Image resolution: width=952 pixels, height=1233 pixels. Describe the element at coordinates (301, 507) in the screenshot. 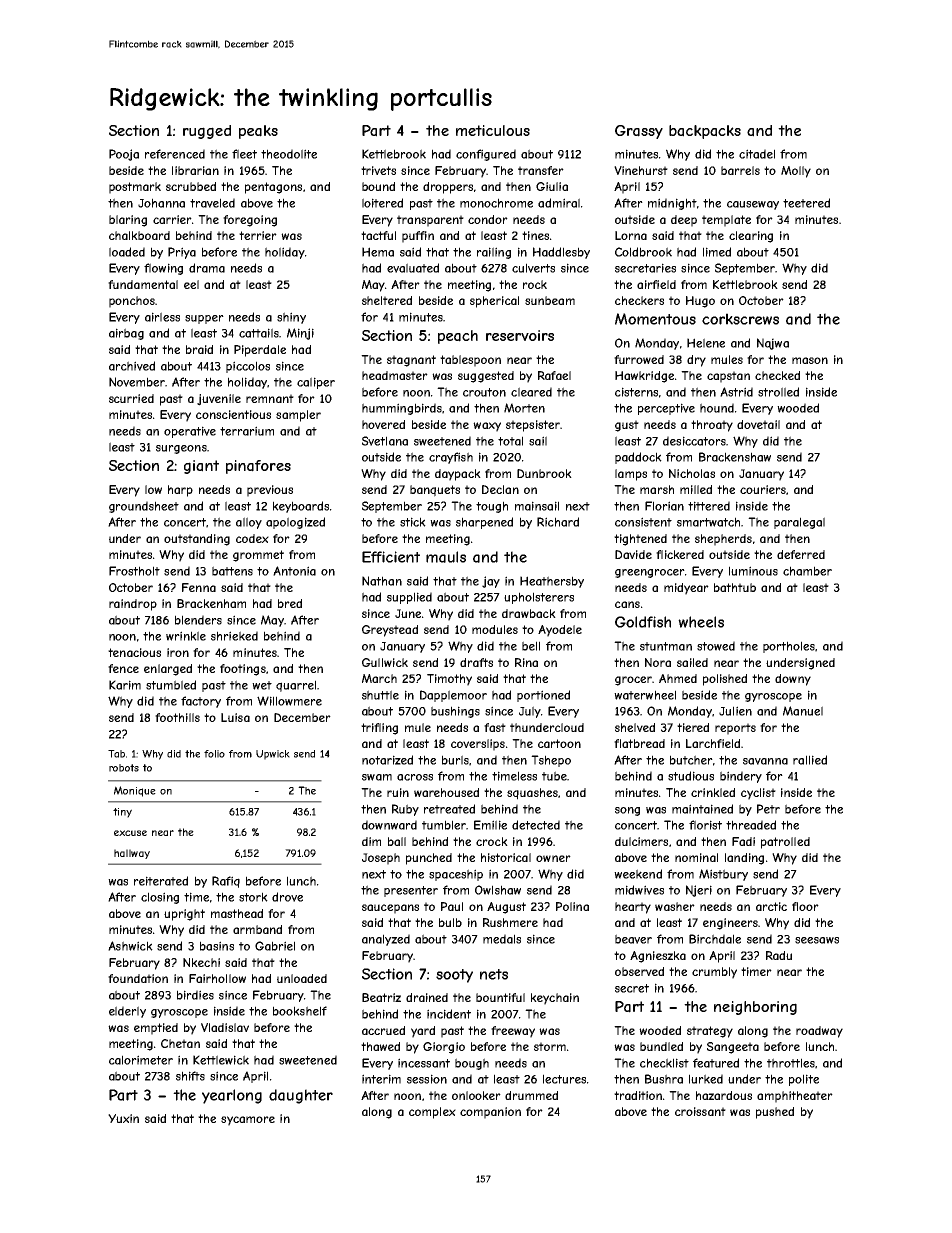

I see `keyboards` at that location.
